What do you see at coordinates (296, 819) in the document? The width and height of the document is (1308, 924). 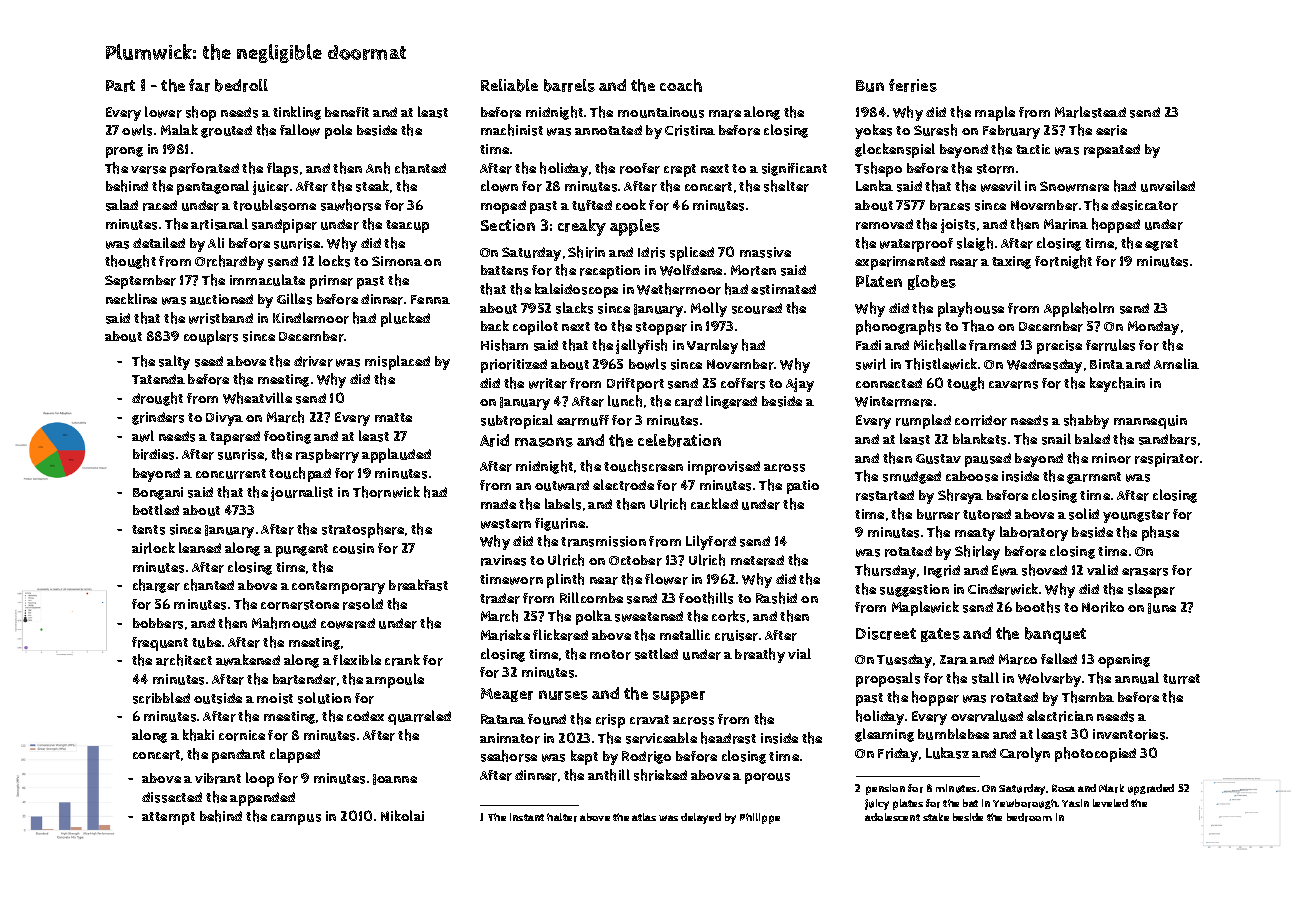 I see `campus` at bounding box center [296, 819].
